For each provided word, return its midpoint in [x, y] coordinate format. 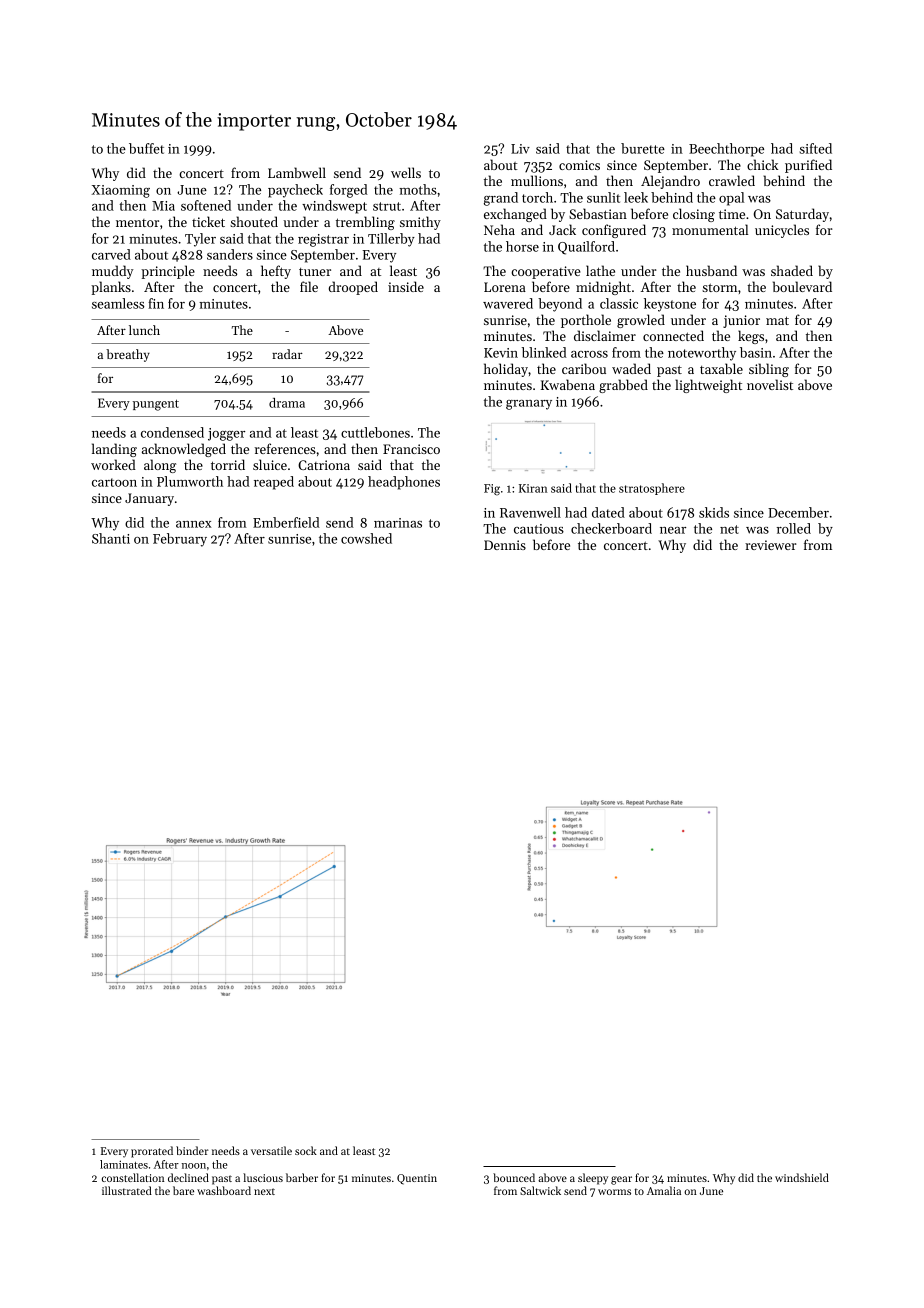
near [673, 530]
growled [641, 321]
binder [192, 1150]
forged [349, 191]
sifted [816, 148]
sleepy [593, 1179]
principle [168, 272]
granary [529, 405]
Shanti [111, 538]
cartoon [114, 482]
